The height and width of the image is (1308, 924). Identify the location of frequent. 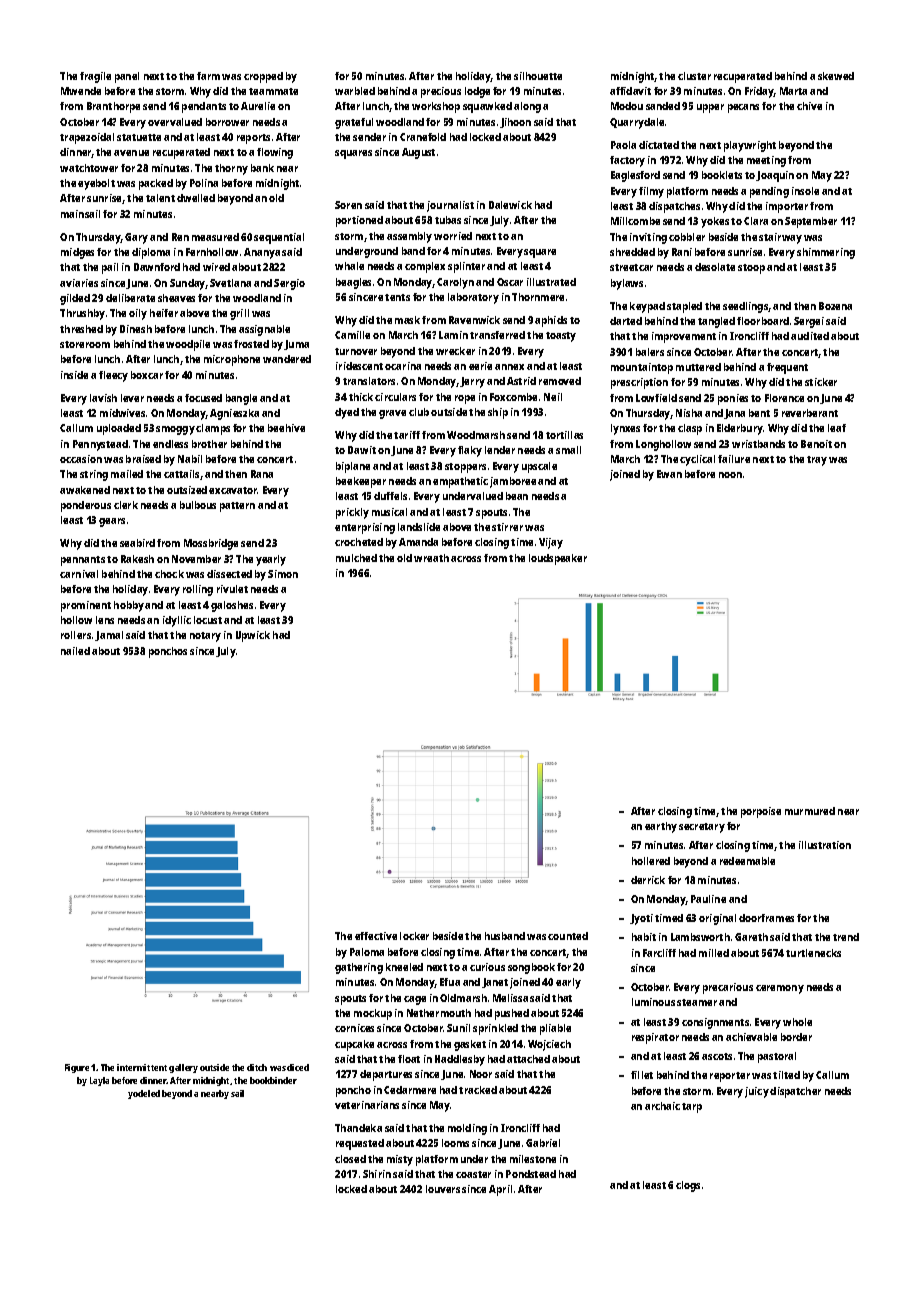
(787, 368).
